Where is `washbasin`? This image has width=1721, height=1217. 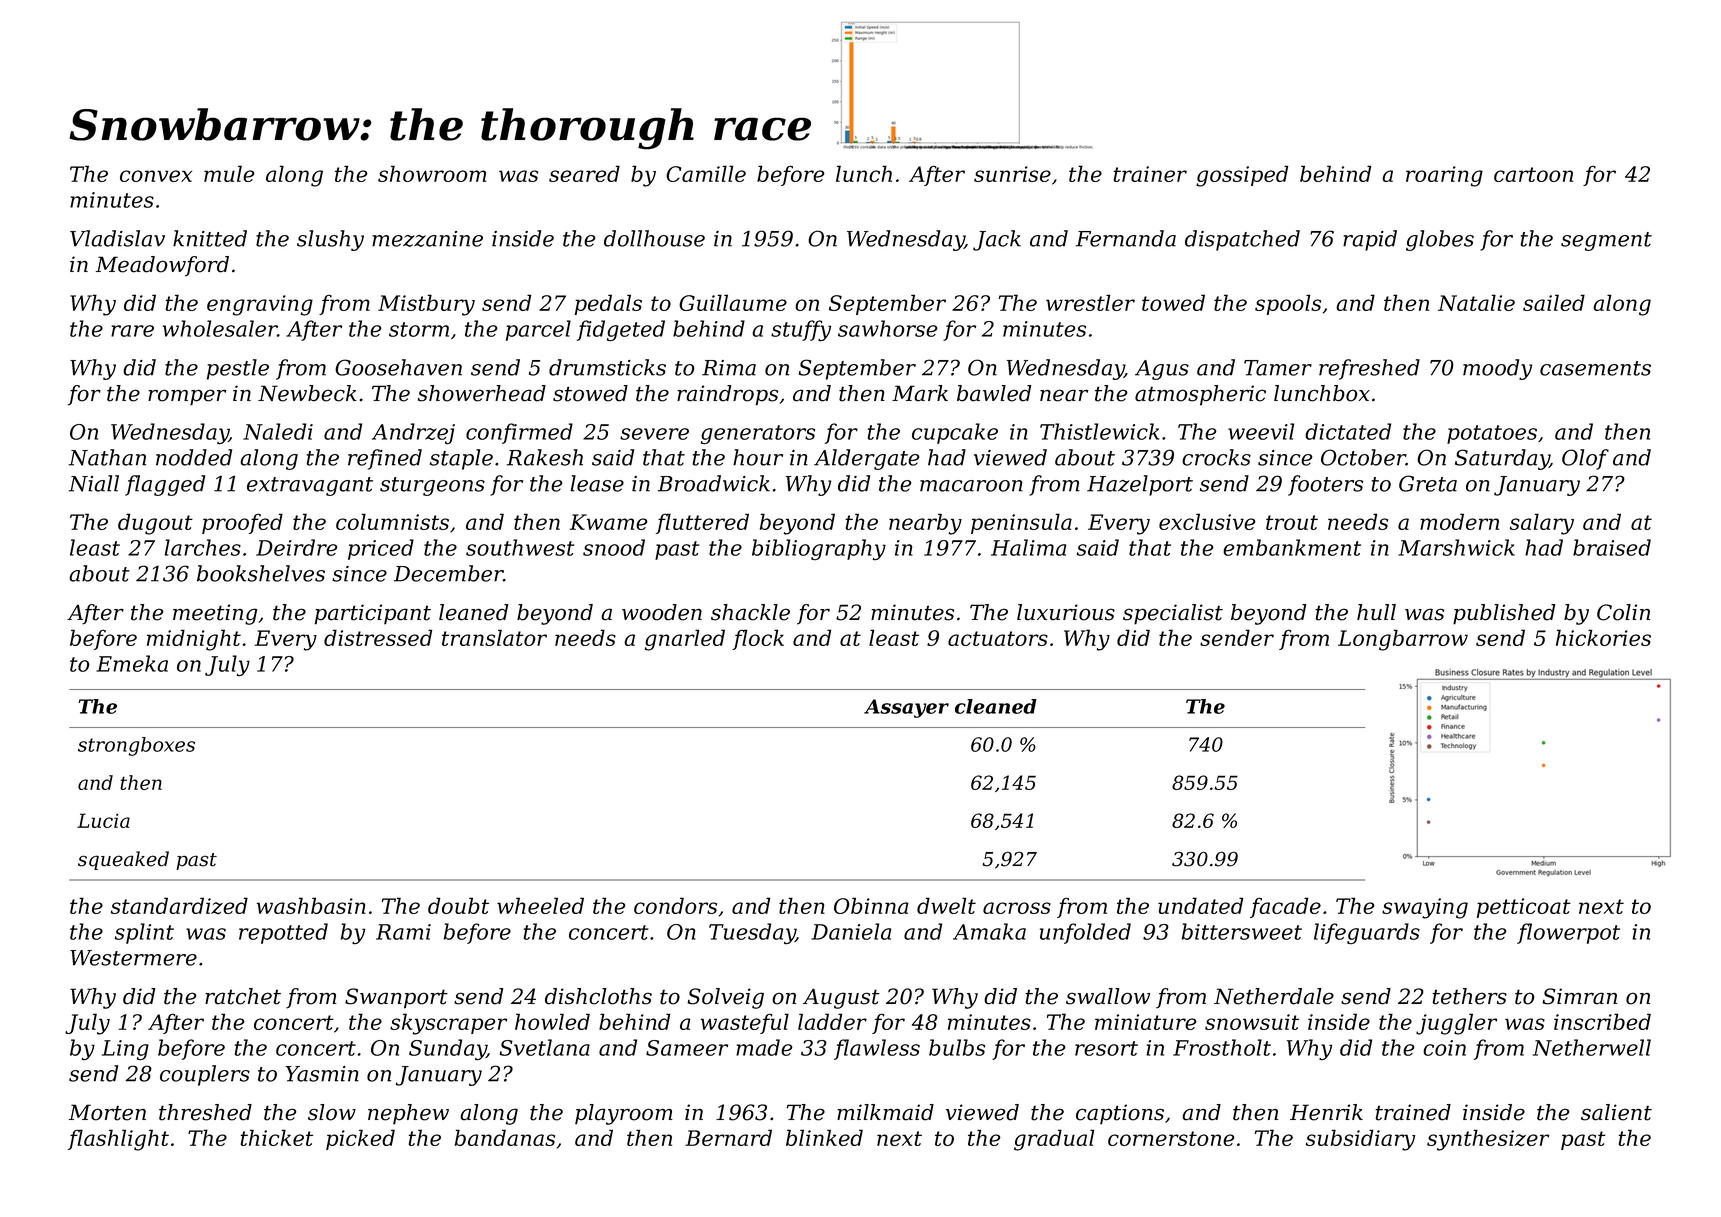
washbasin is located at coordinates (311, 905).
